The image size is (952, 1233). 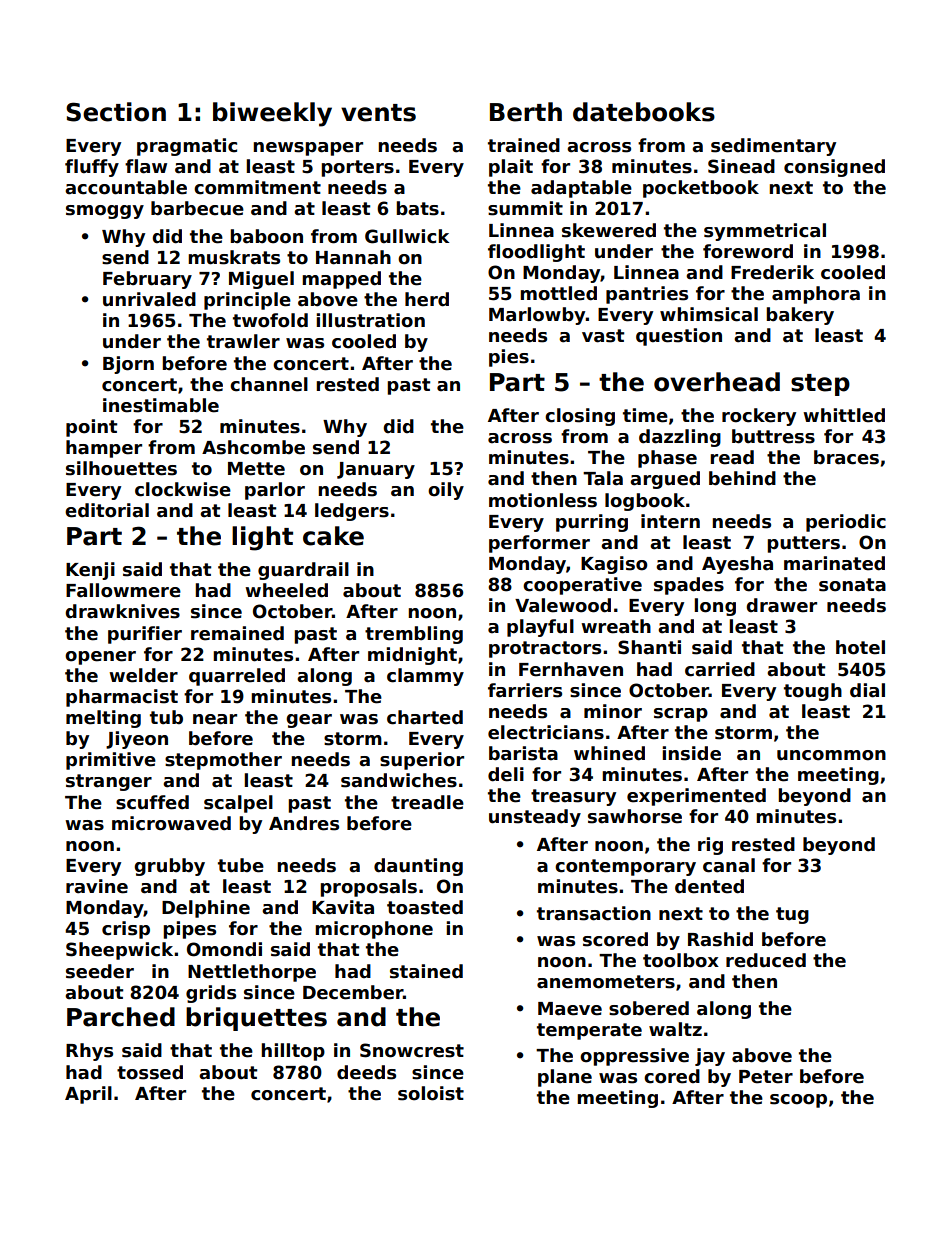 What do you see at coordinates (88, 1095) in the image?
I see `April` at bounding box center [88, 1095].
